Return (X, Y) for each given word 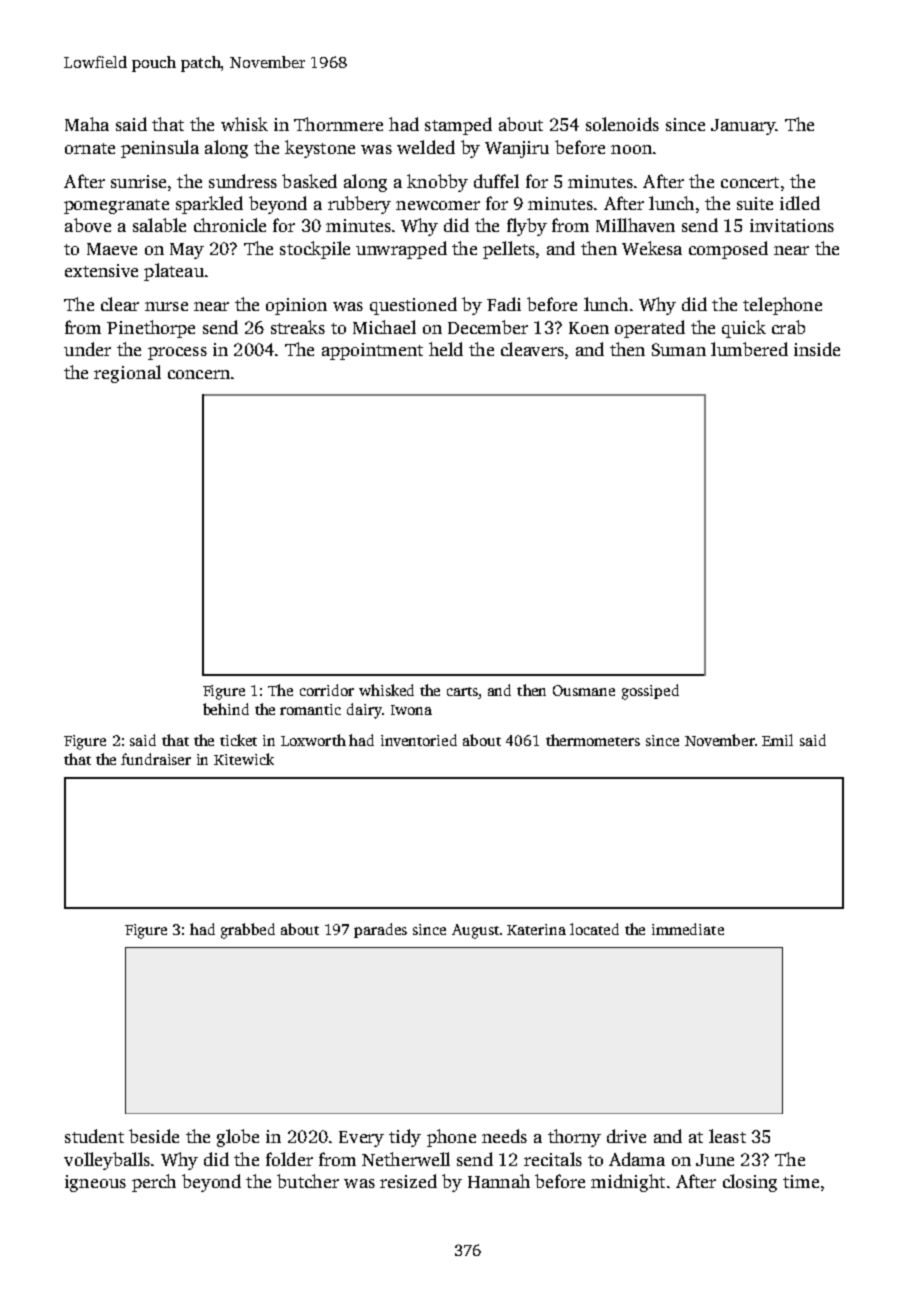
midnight (628, 1183)
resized (408, 1181)
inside (817, 349)
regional (127, 374)
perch (154, 1183)
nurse (166, 306)
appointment (372, 351)
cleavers (532, 349)
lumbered (749, 349)
